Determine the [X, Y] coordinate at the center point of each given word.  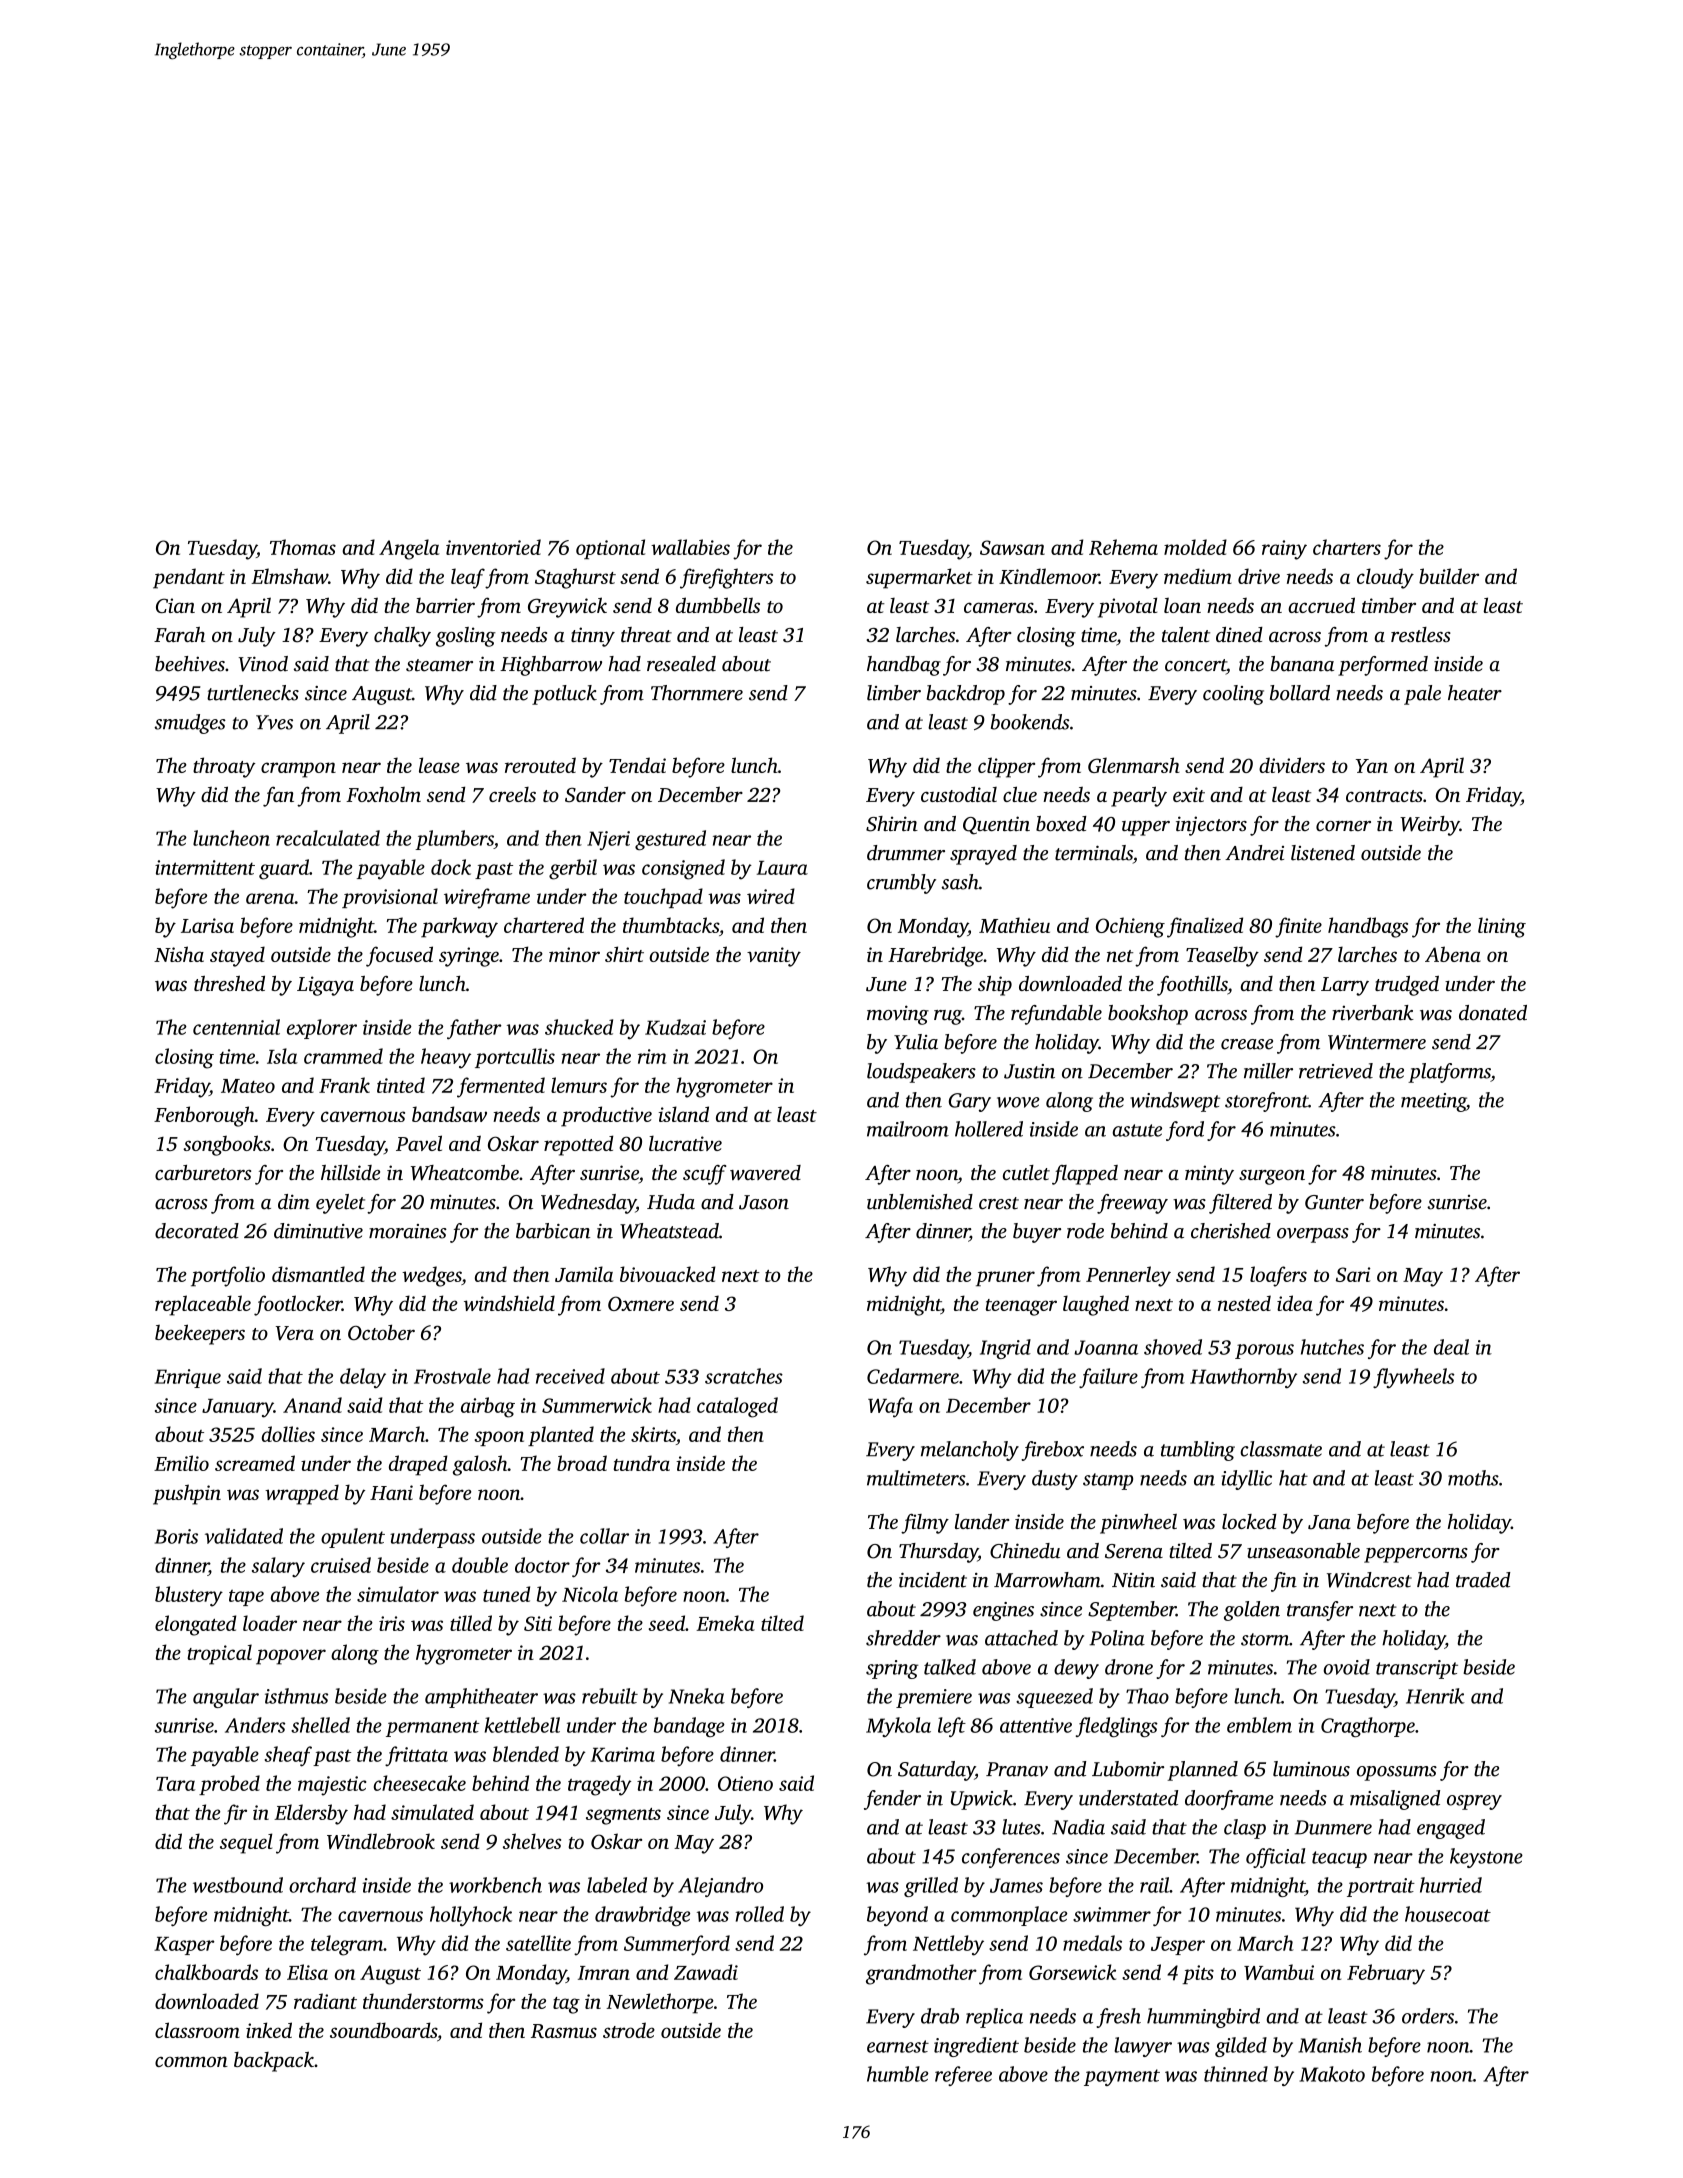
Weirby [1430, 826]
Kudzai [675, 1027]
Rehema [1123, 547]
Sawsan [1012, 547]
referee [963, 2076]
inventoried [493, 547]
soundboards [383, 2030]
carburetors [203, 1172]
